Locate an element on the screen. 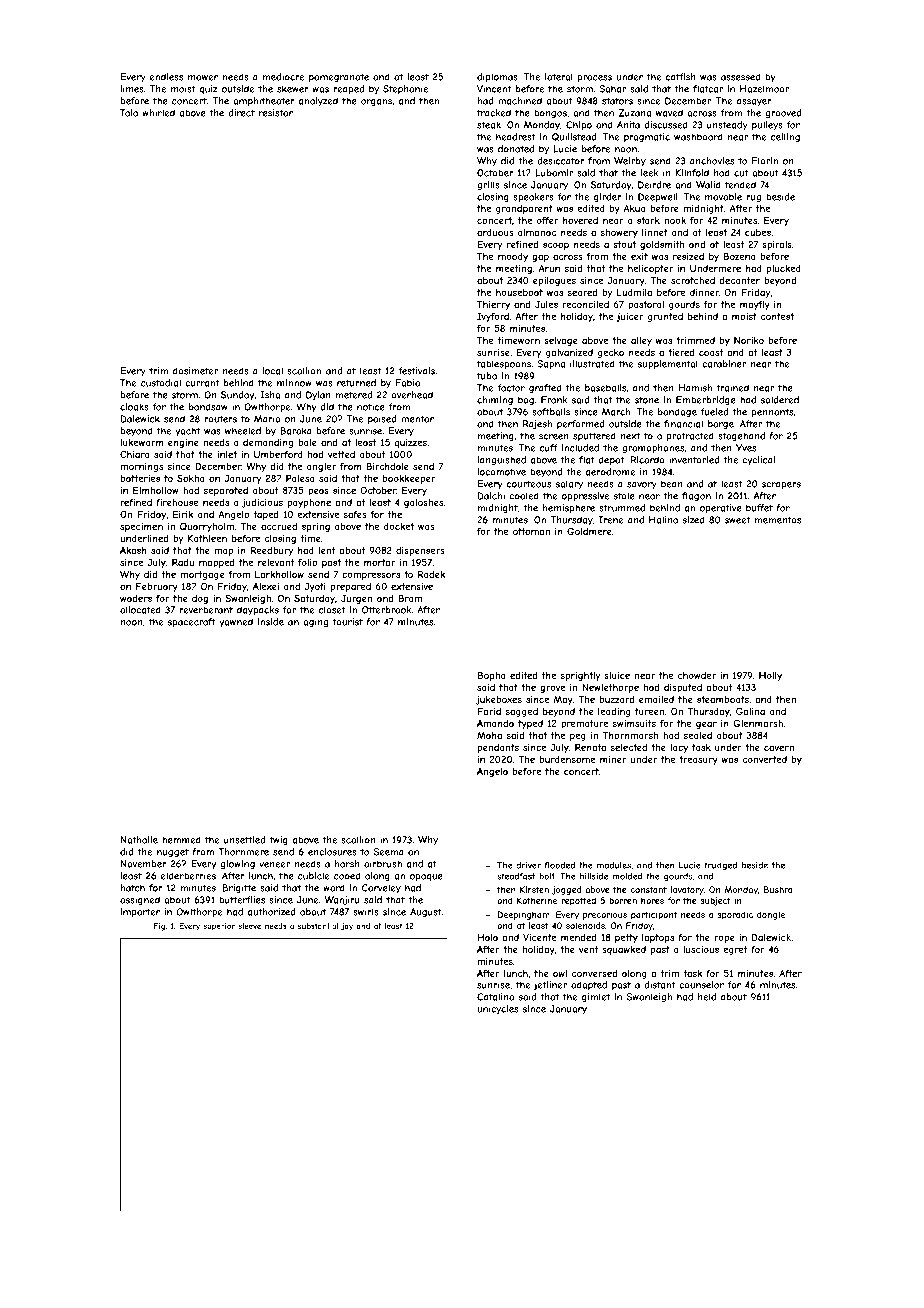  flagon is located at coordinates (696, 497).
